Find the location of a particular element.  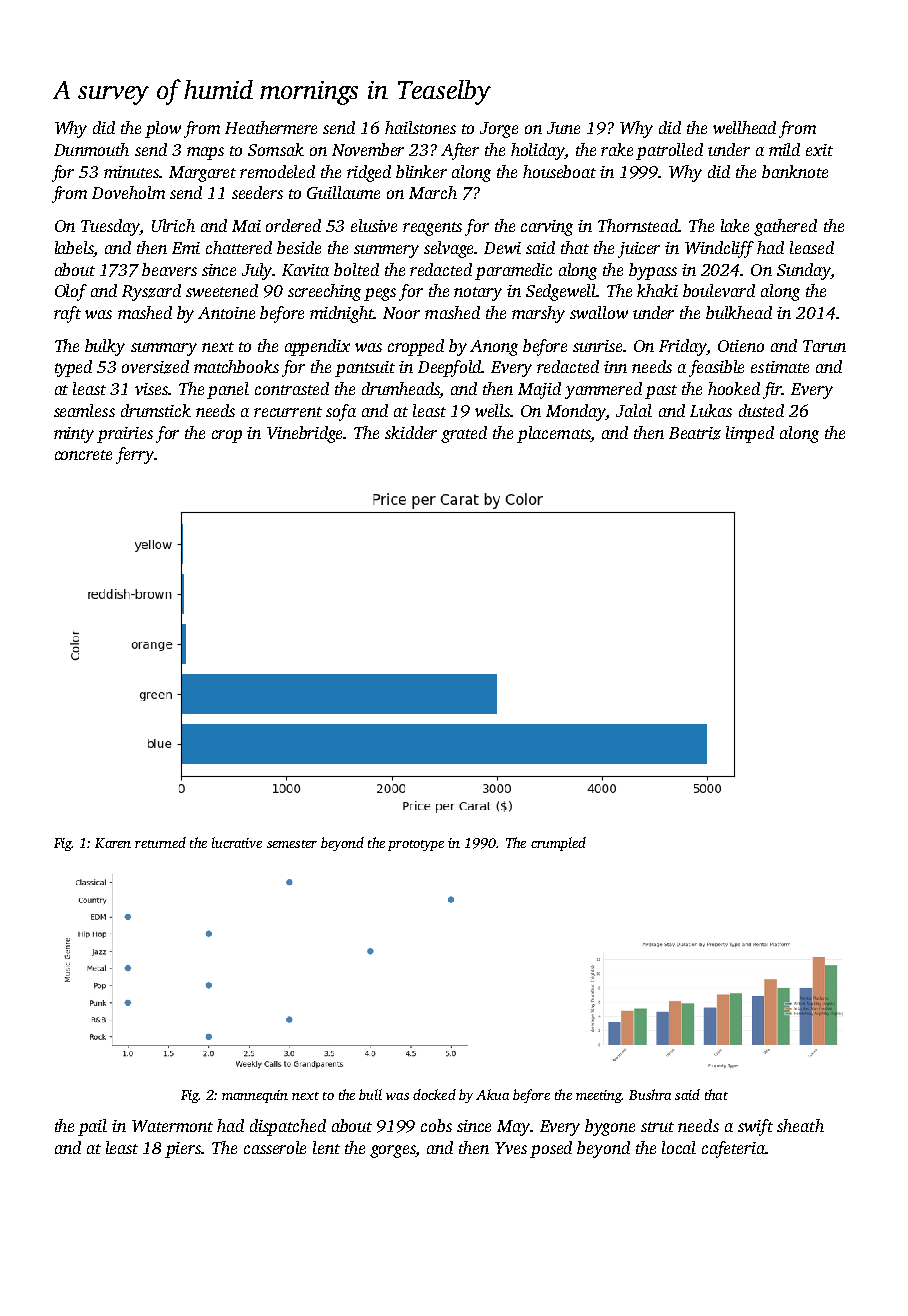

bulky is located at coordinates (105, 347).
